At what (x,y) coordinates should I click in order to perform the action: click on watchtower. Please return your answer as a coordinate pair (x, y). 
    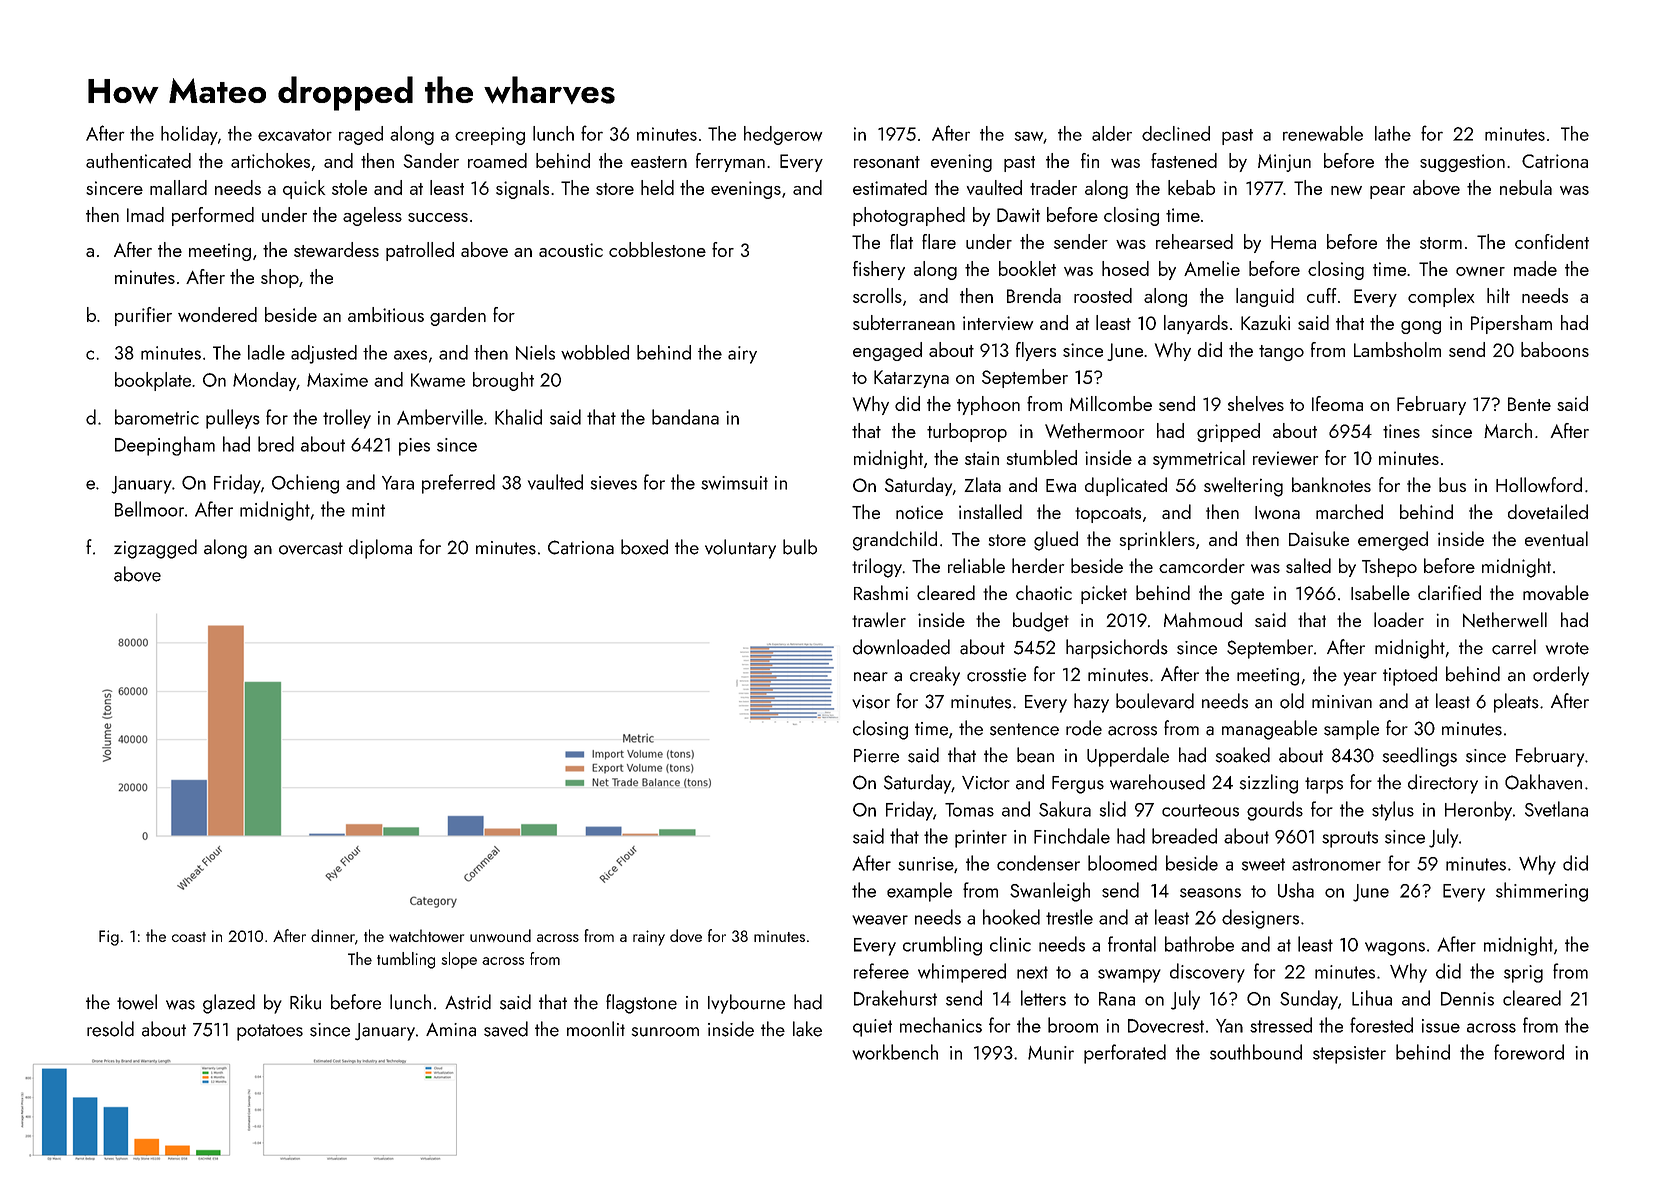
    Looking at the image, I should click on (426, 935).
